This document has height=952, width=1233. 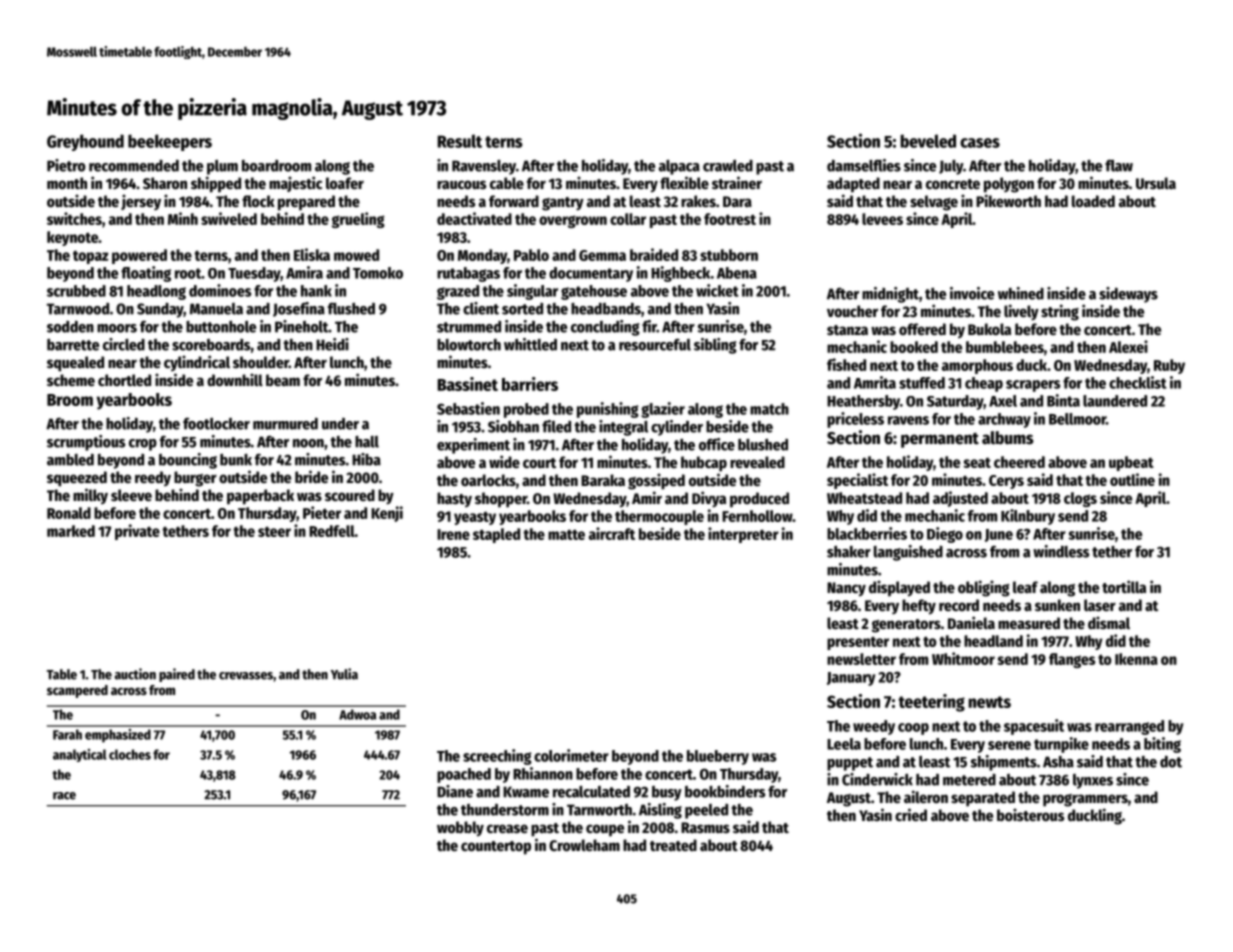 I want to click on Result, so click(x=460, y=141).
